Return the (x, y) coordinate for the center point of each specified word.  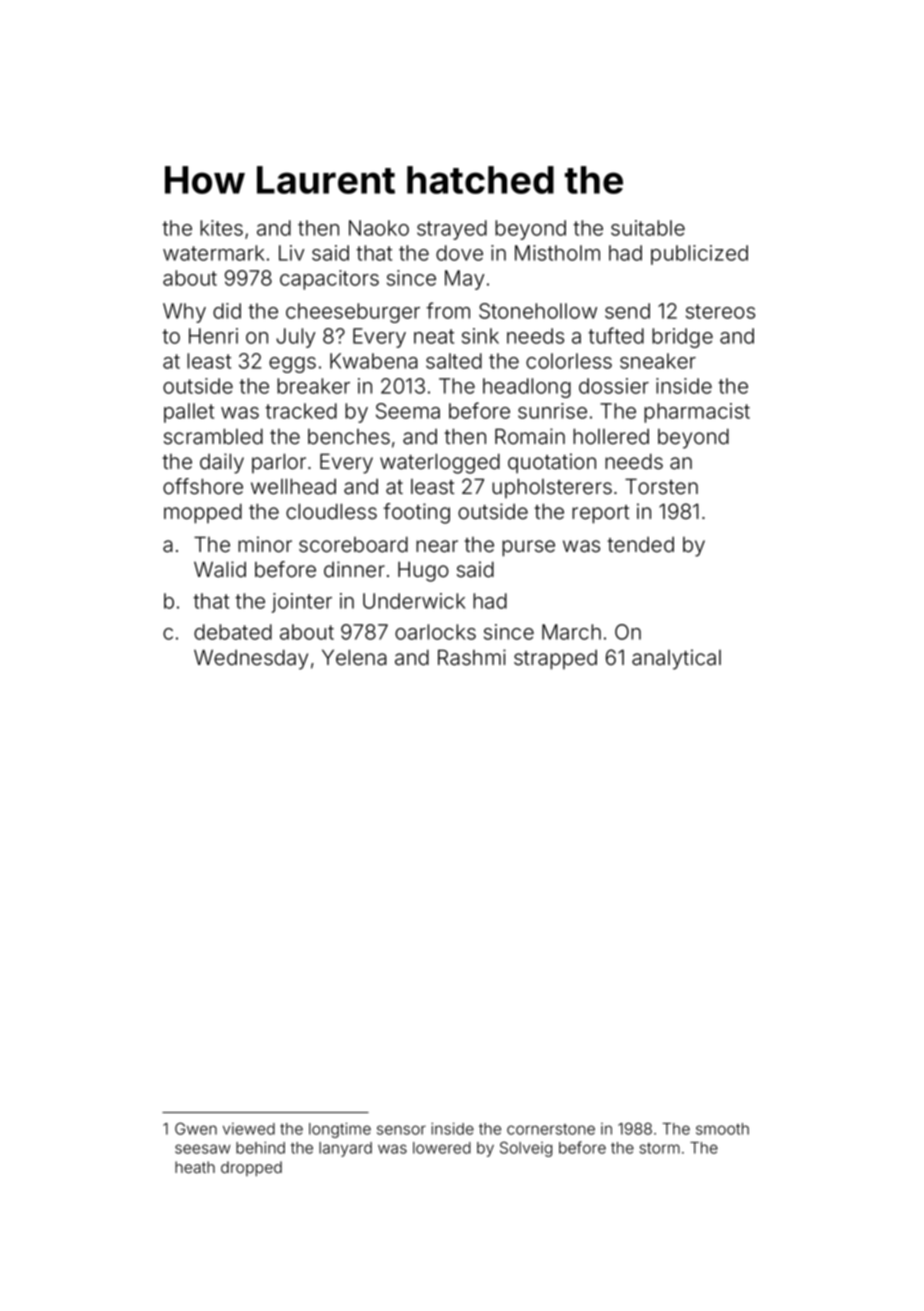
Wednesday (251, 659)
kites (221, 228)
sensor (401, 1130)
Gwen (196, 1128)
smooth (722, 1129)
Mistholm (557, 253)
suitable (648, 228)
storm (659, 1148)
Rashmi (472, 657)
